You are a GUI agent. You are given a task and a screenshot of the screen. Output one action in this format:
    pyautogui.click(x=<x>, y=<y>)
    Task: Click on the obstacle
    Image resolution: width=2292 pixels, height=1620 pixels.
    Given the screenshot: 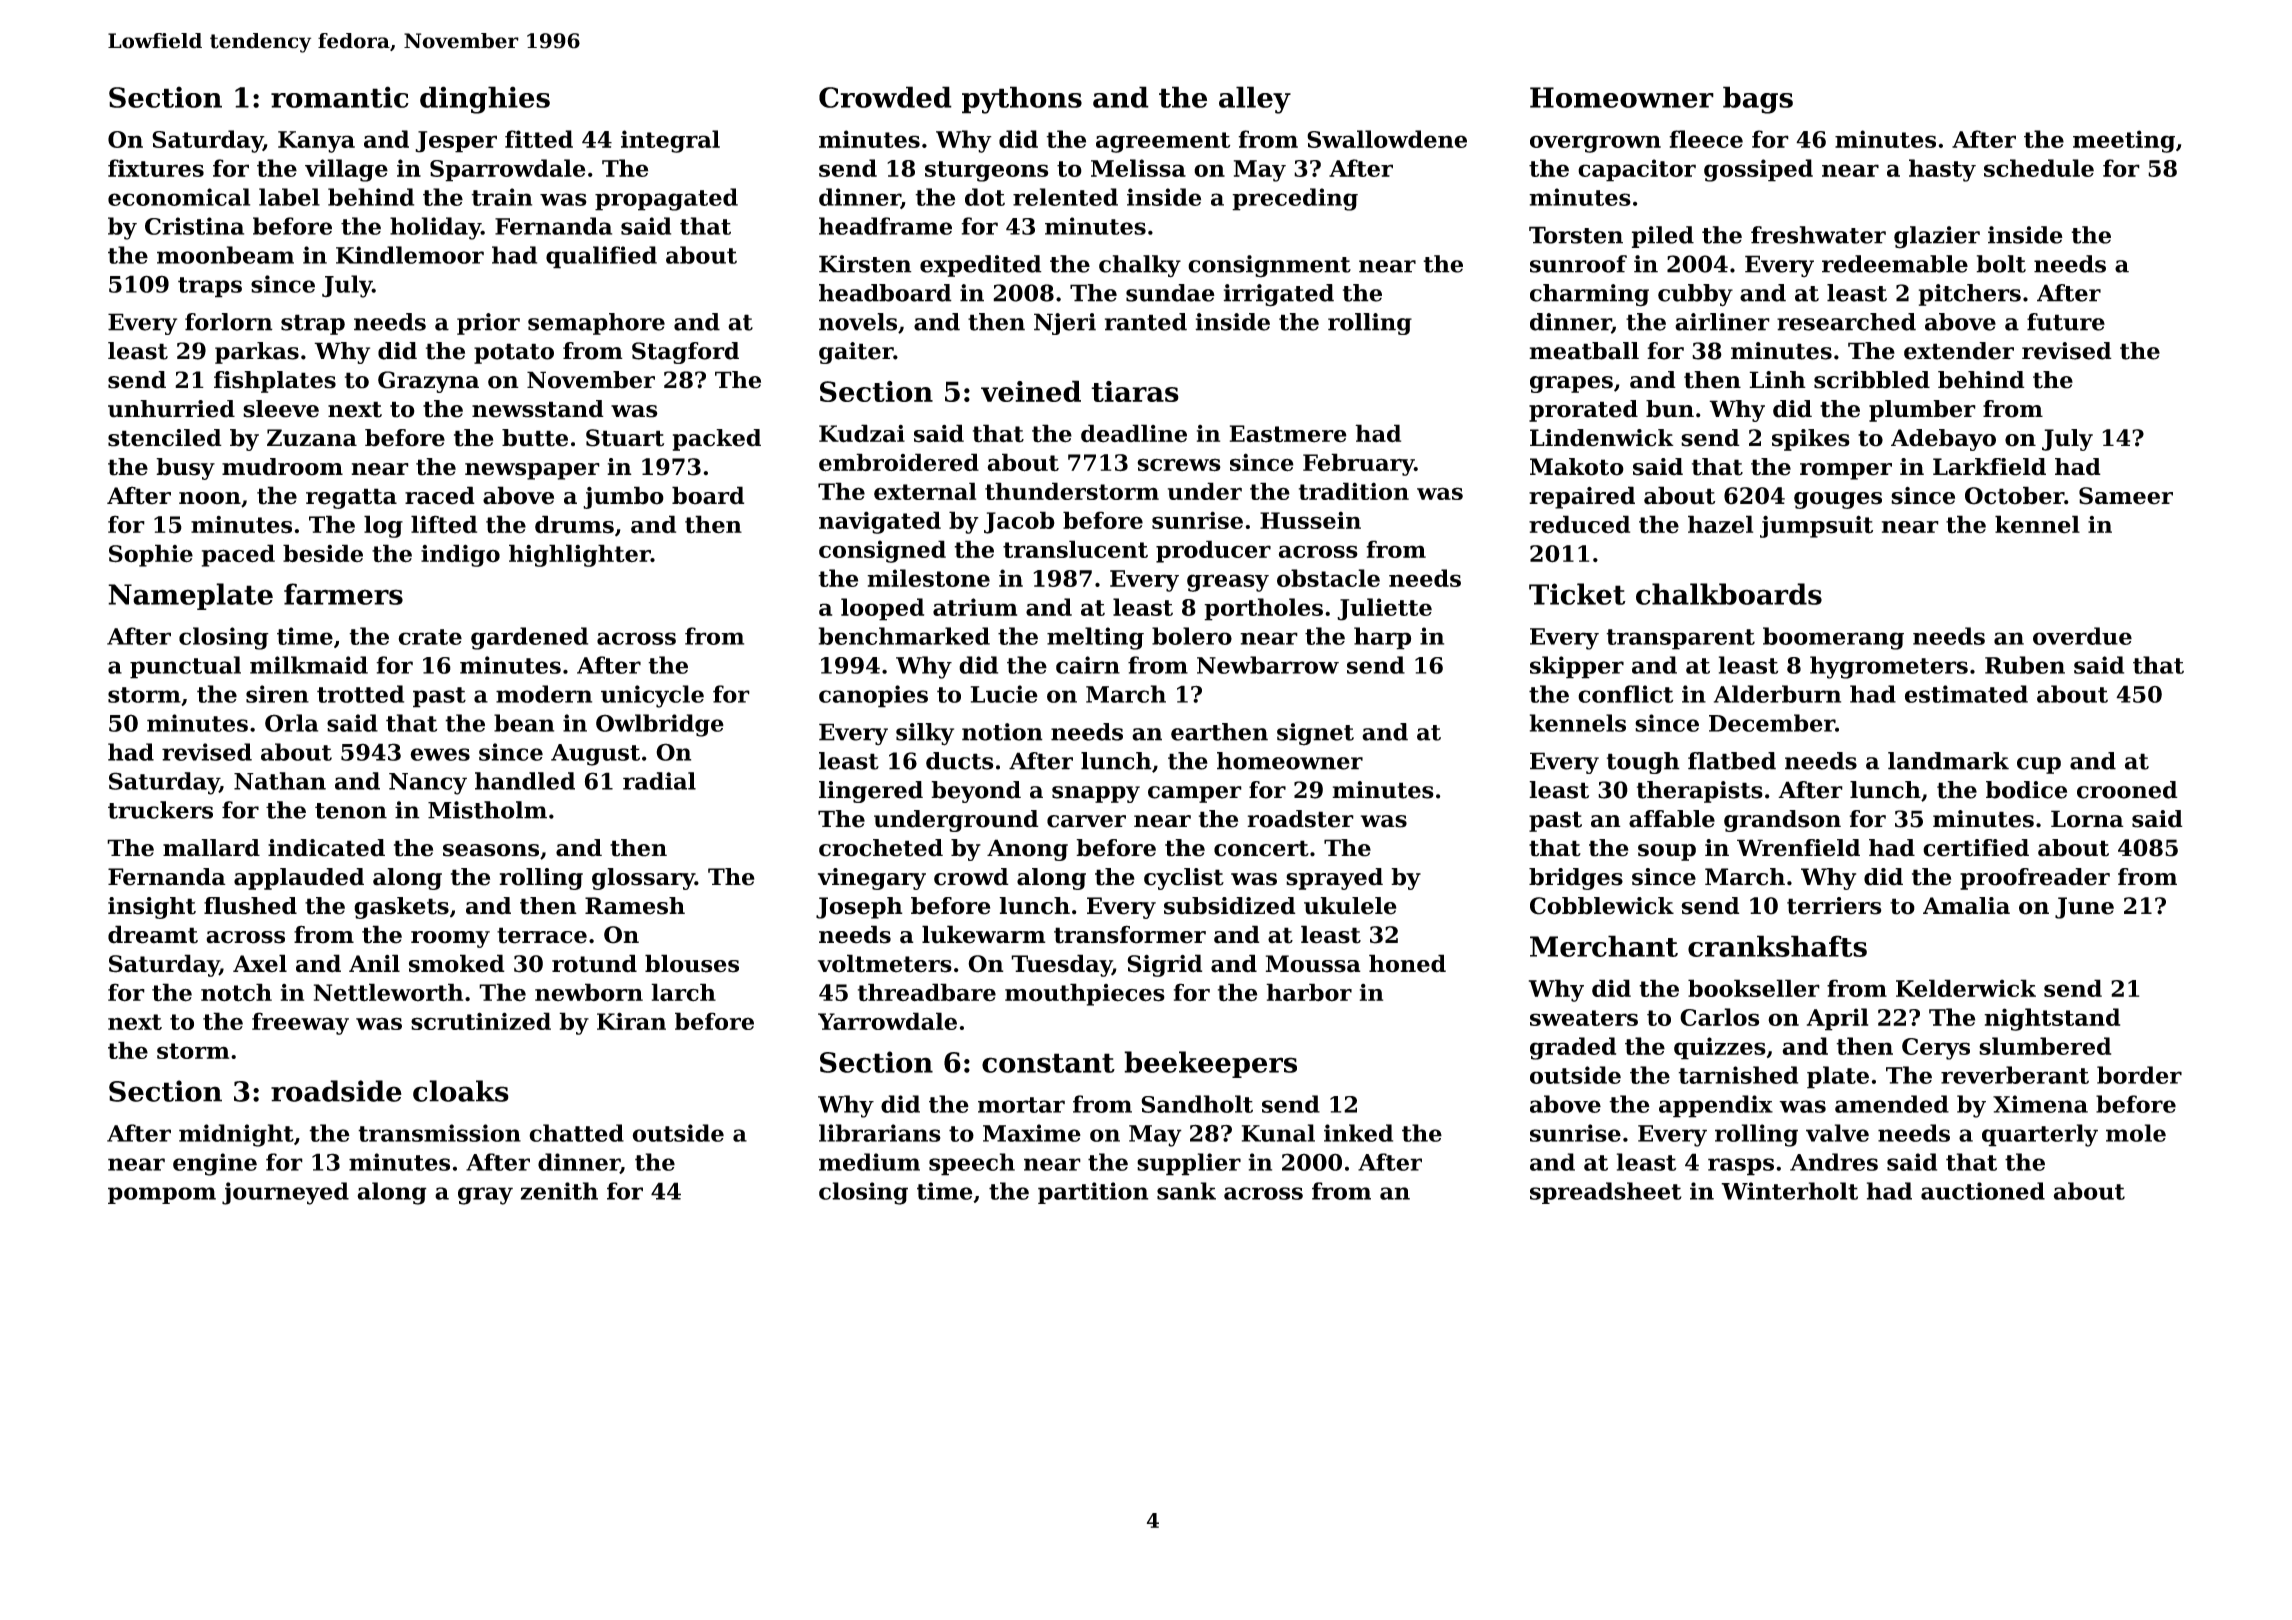 What is the action you would take?
    pyautogui.click(x=1328, y=578)
